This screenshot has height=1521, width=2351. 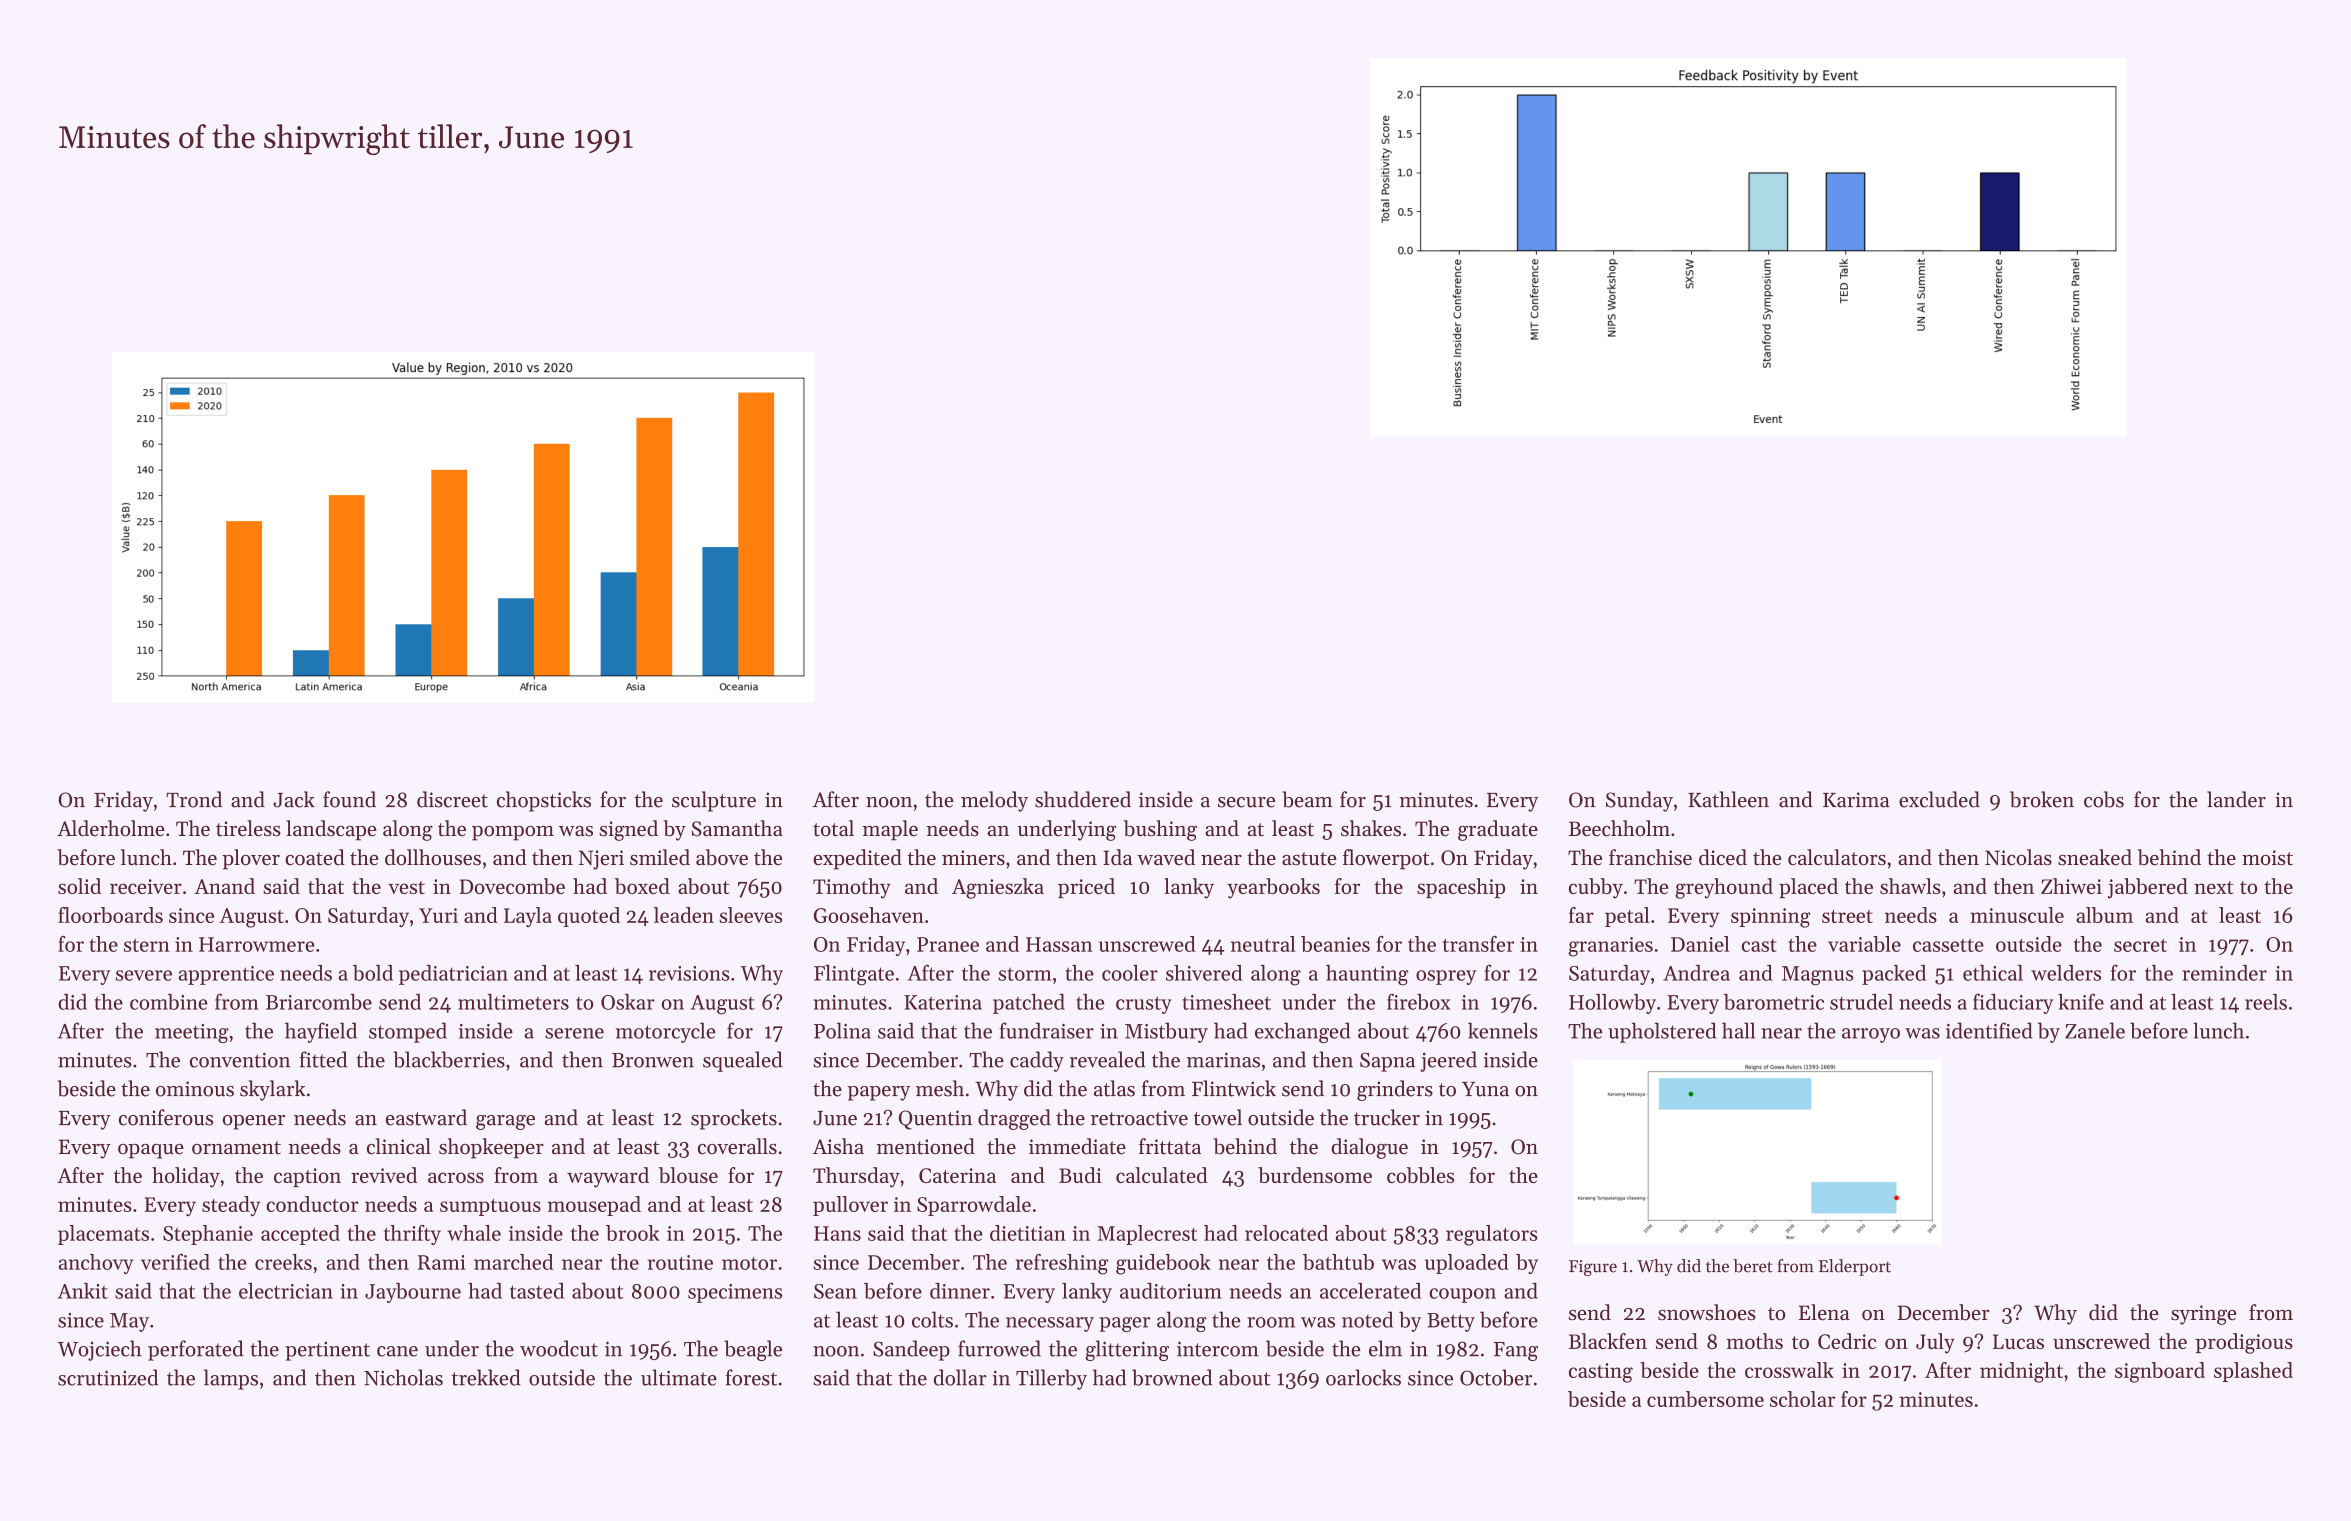 I want to click on revealed, so click(x=1108, y=1059).
